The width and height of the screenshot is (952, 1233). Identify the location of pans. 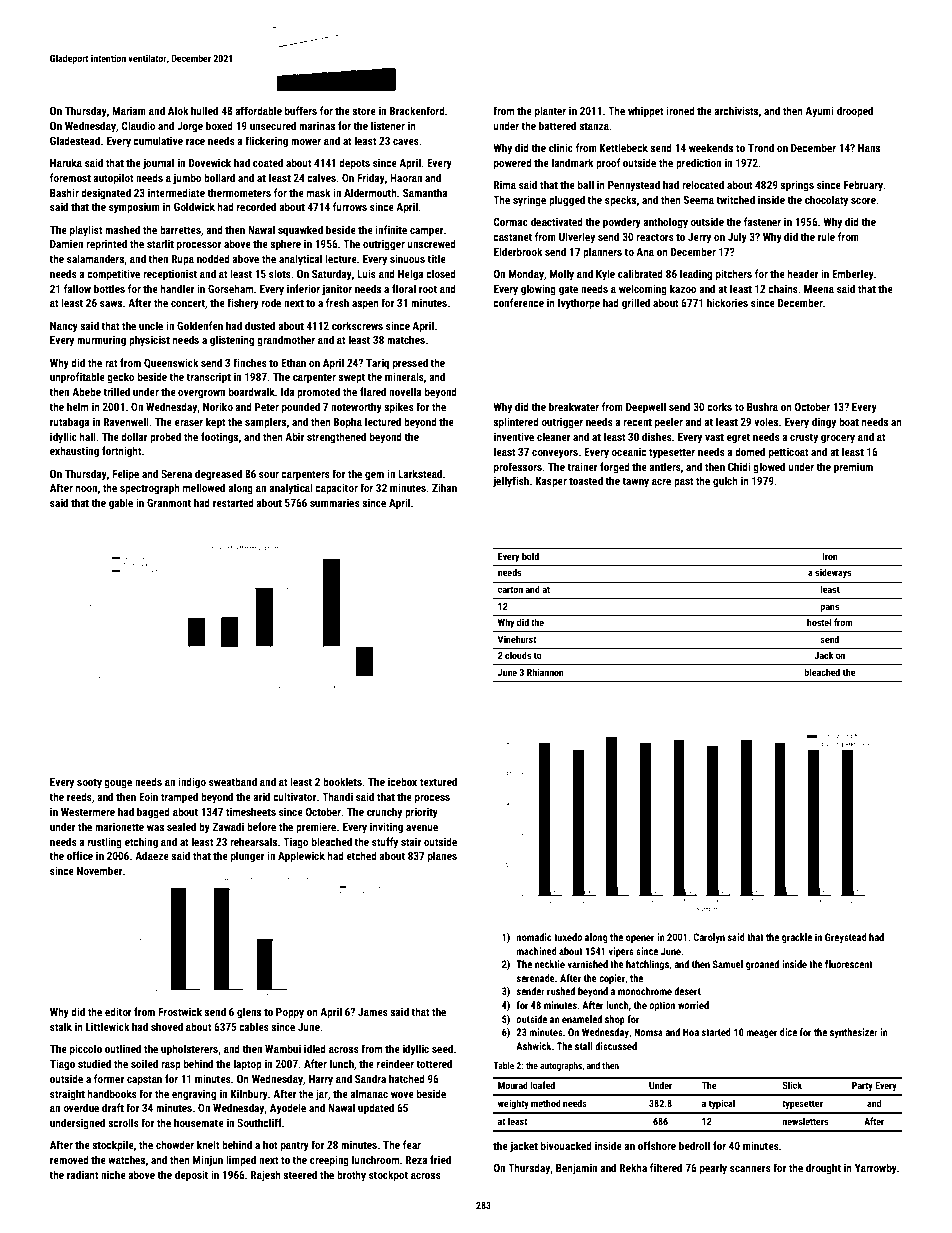
(829, 608).
